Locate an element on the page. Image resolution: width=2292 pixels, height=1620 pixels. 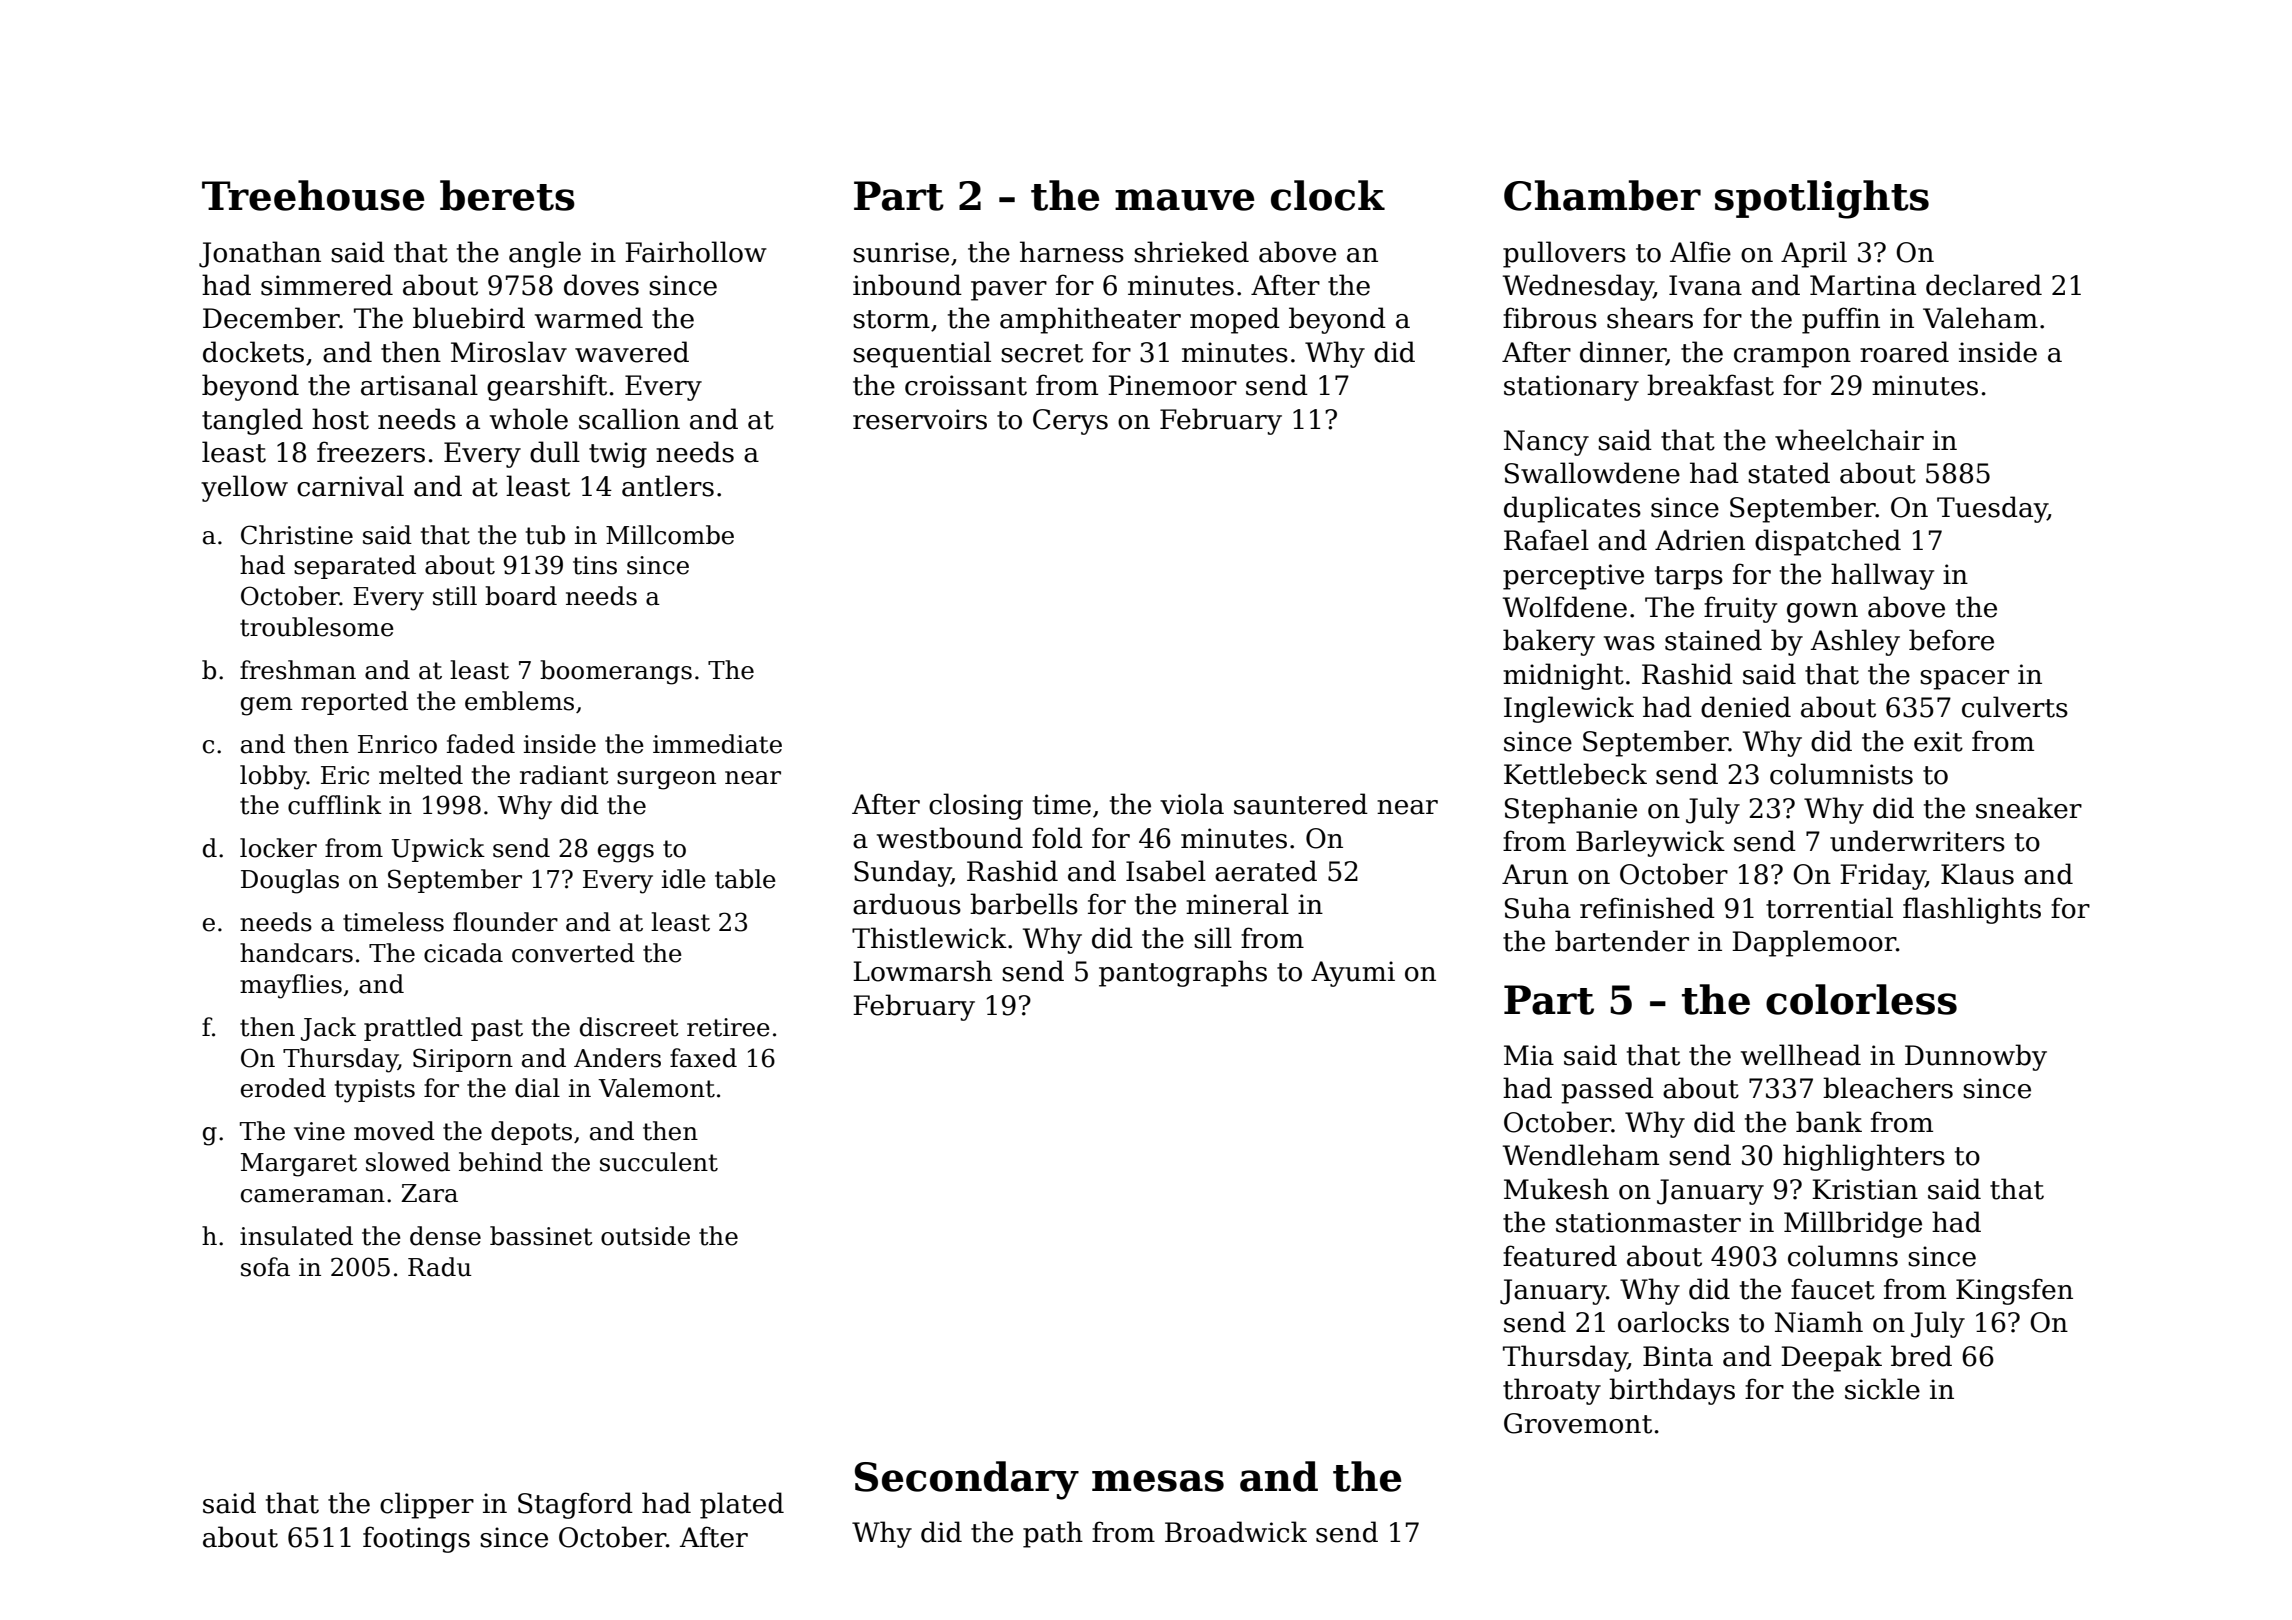
shrieked is located at coordinates (1191, 252).
